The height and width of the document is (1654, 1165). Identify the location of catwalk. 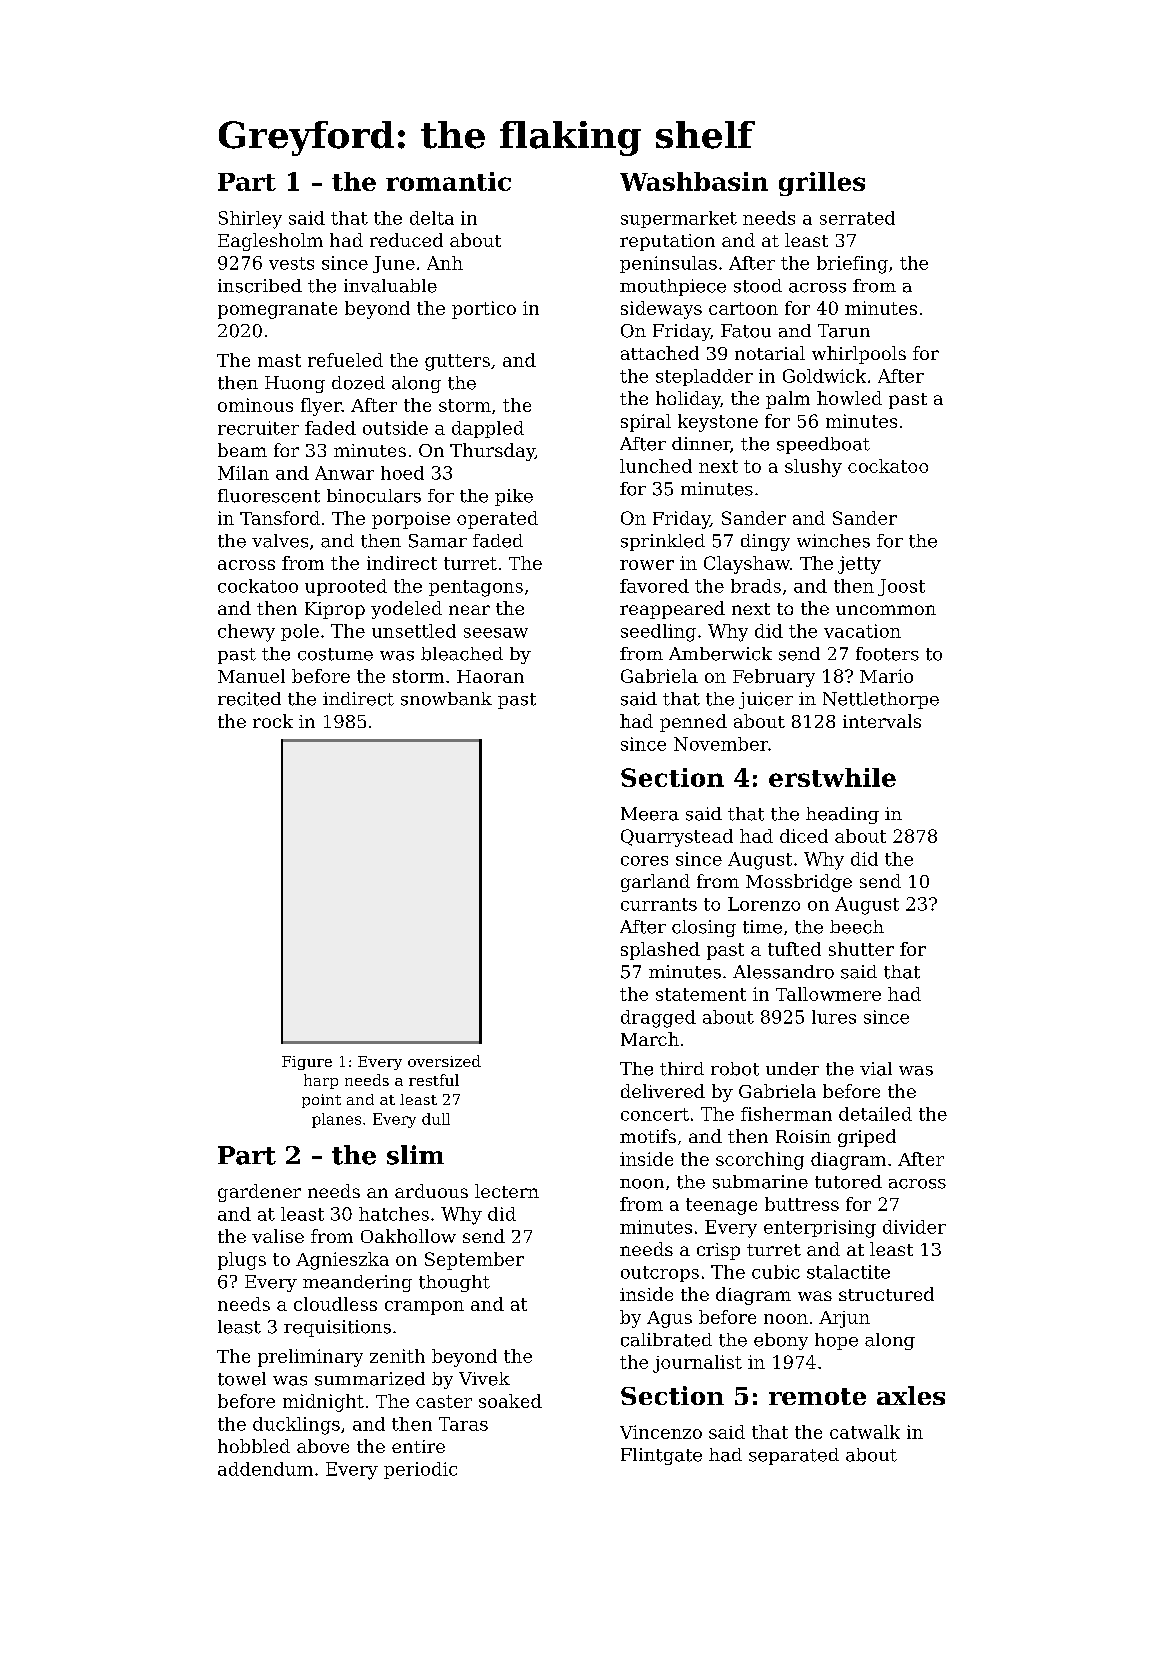
(865, 1432).
